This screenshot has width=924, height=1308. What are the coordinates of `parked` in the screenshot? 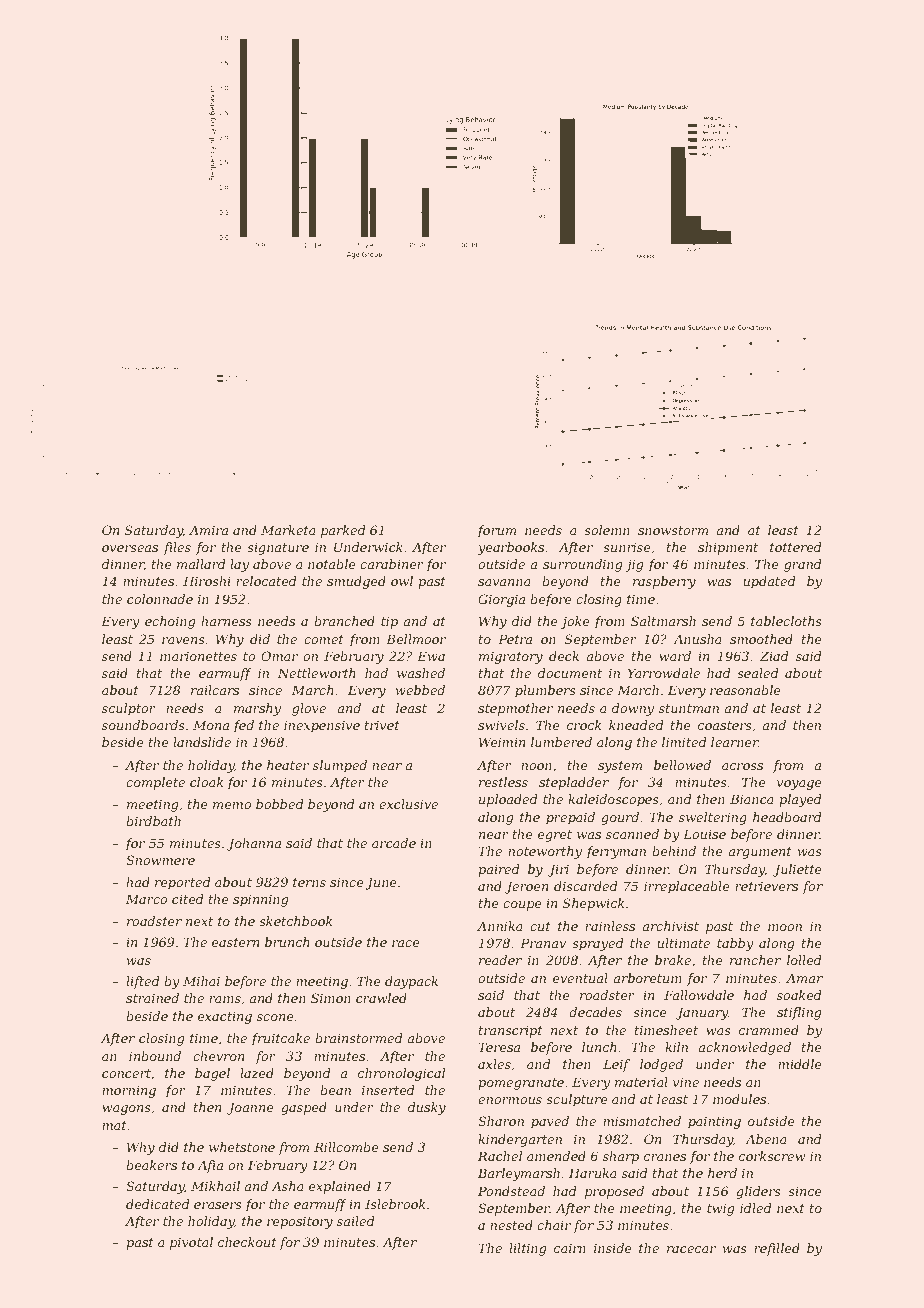 It's located at (343, 531).
